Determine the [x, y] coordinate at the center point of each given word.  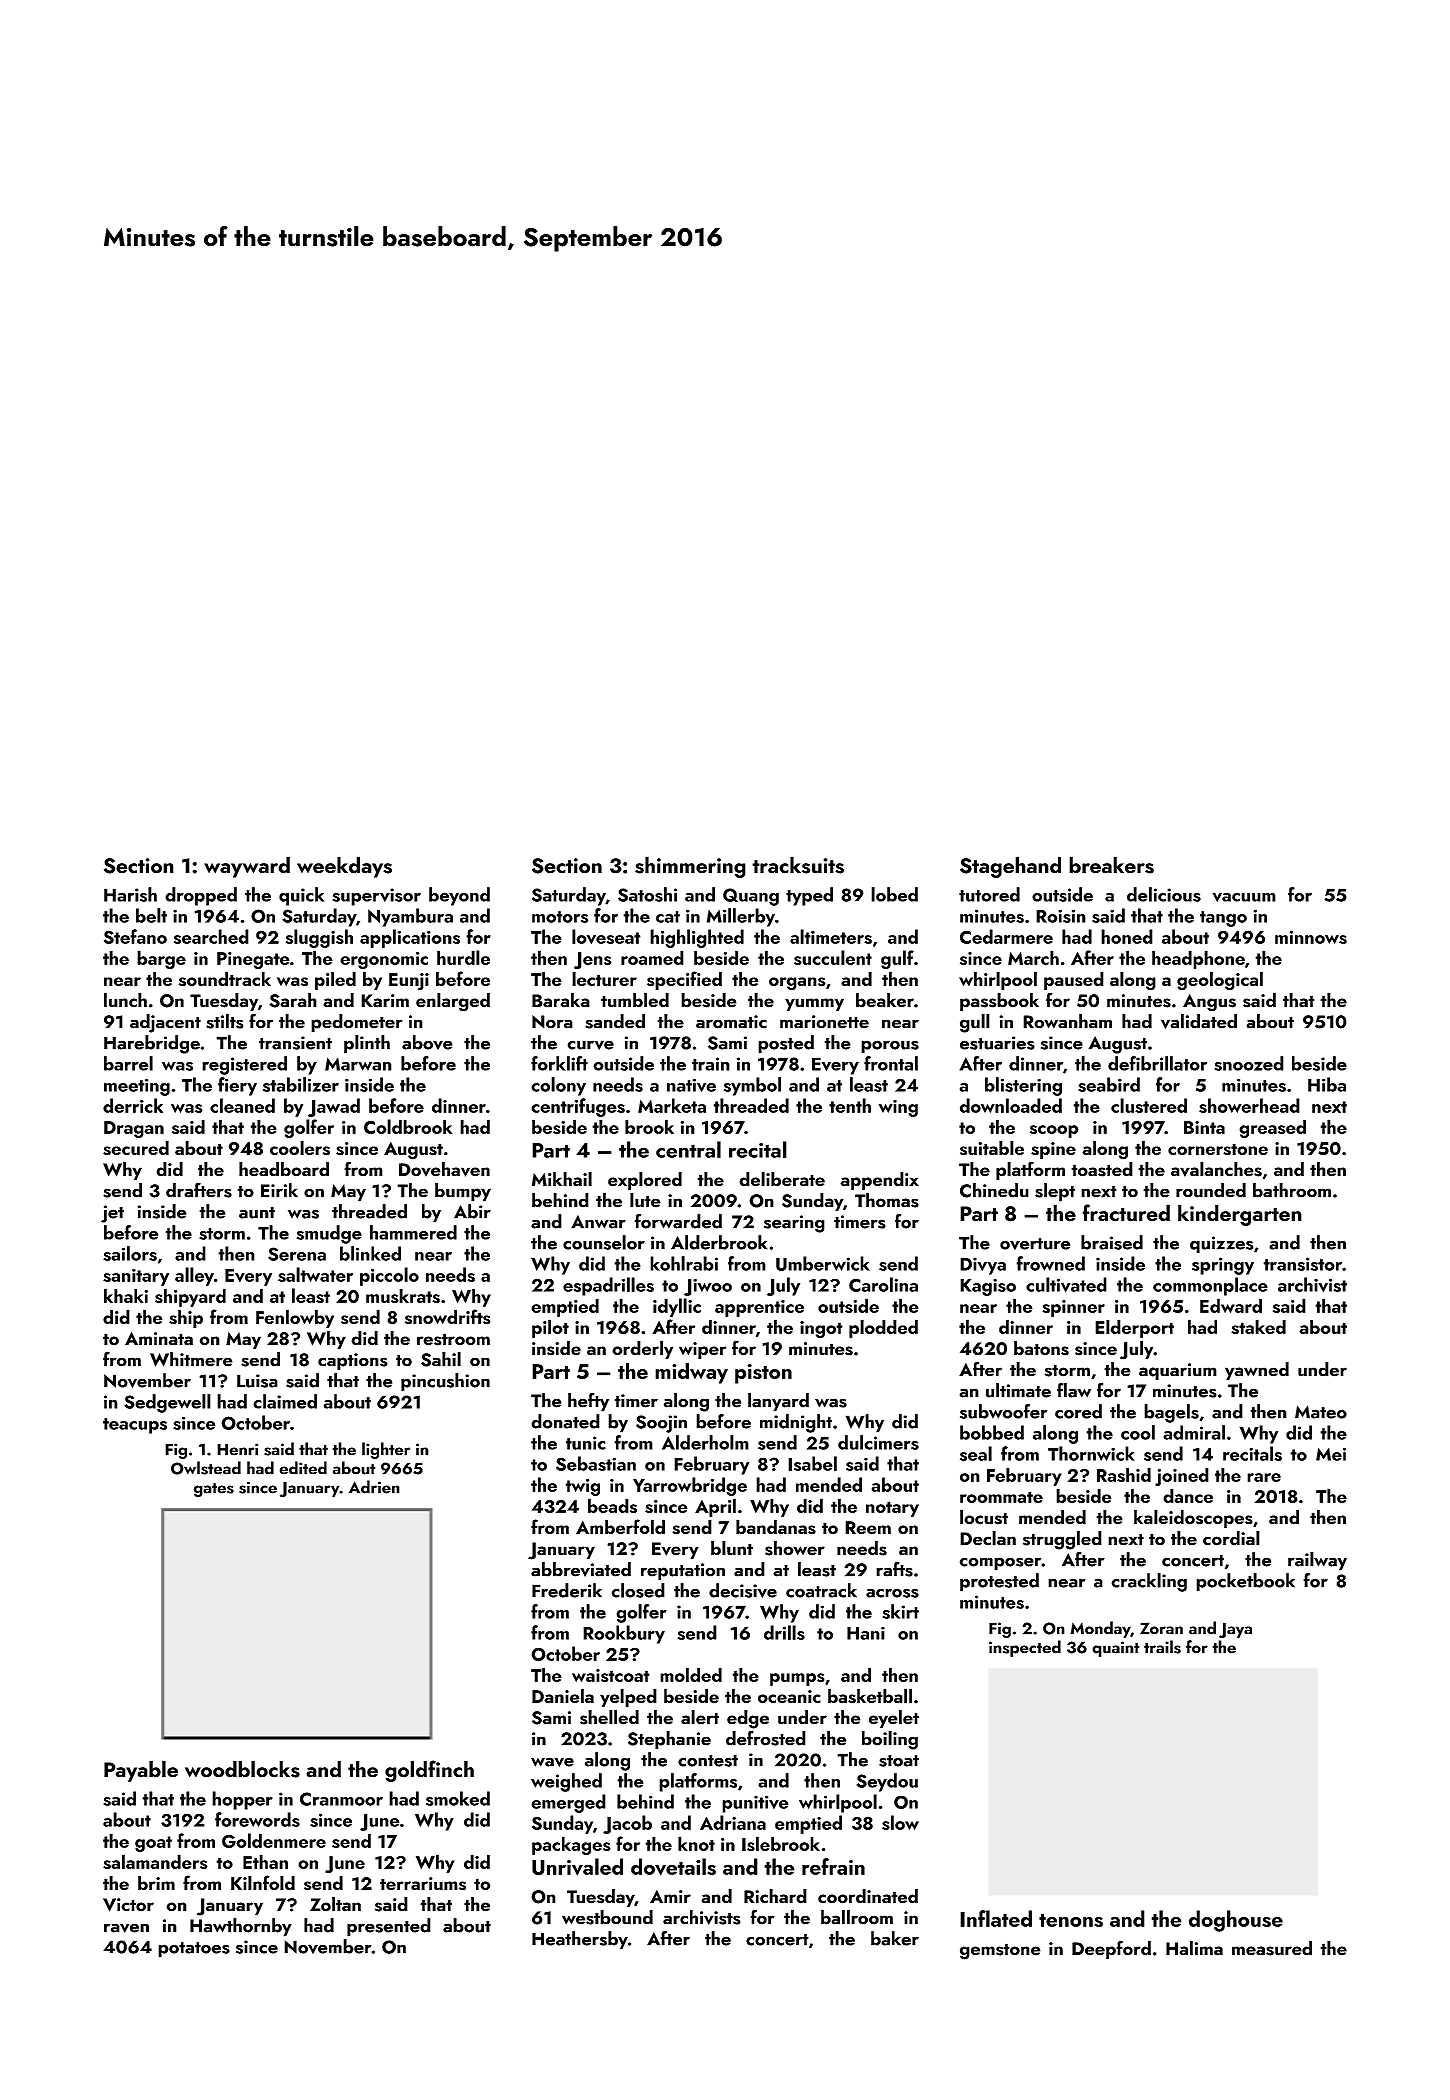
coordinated [868, 1896]
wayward [247, 867]
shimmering [690, 867]
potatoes [194, 1950]
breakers [1111, 865]
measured [1272, 1948]
